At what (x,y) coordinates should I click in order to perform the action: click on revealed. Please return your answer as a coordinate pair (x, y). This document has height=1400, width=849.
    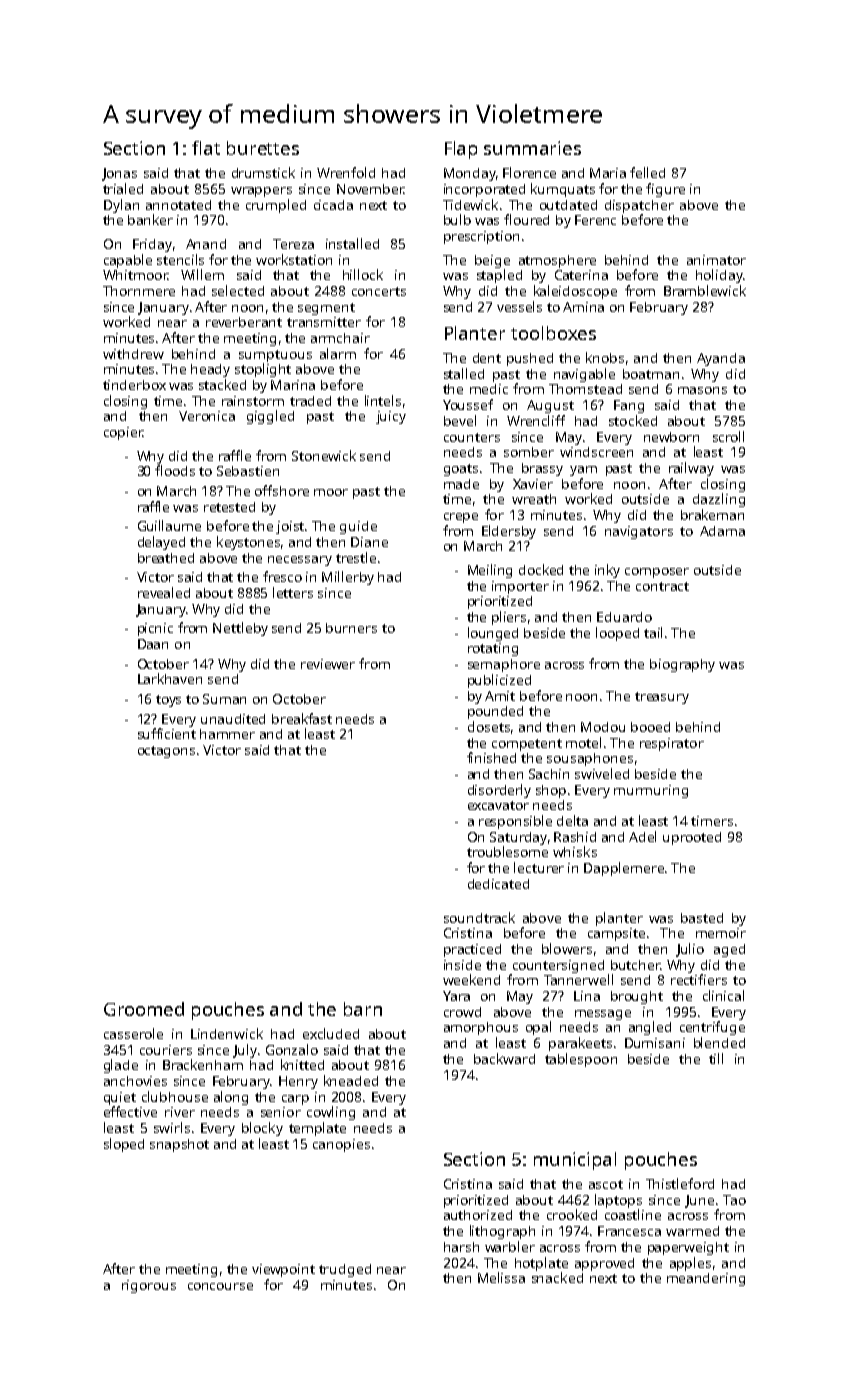
    Looking at the image, I should click on (164, 592).
